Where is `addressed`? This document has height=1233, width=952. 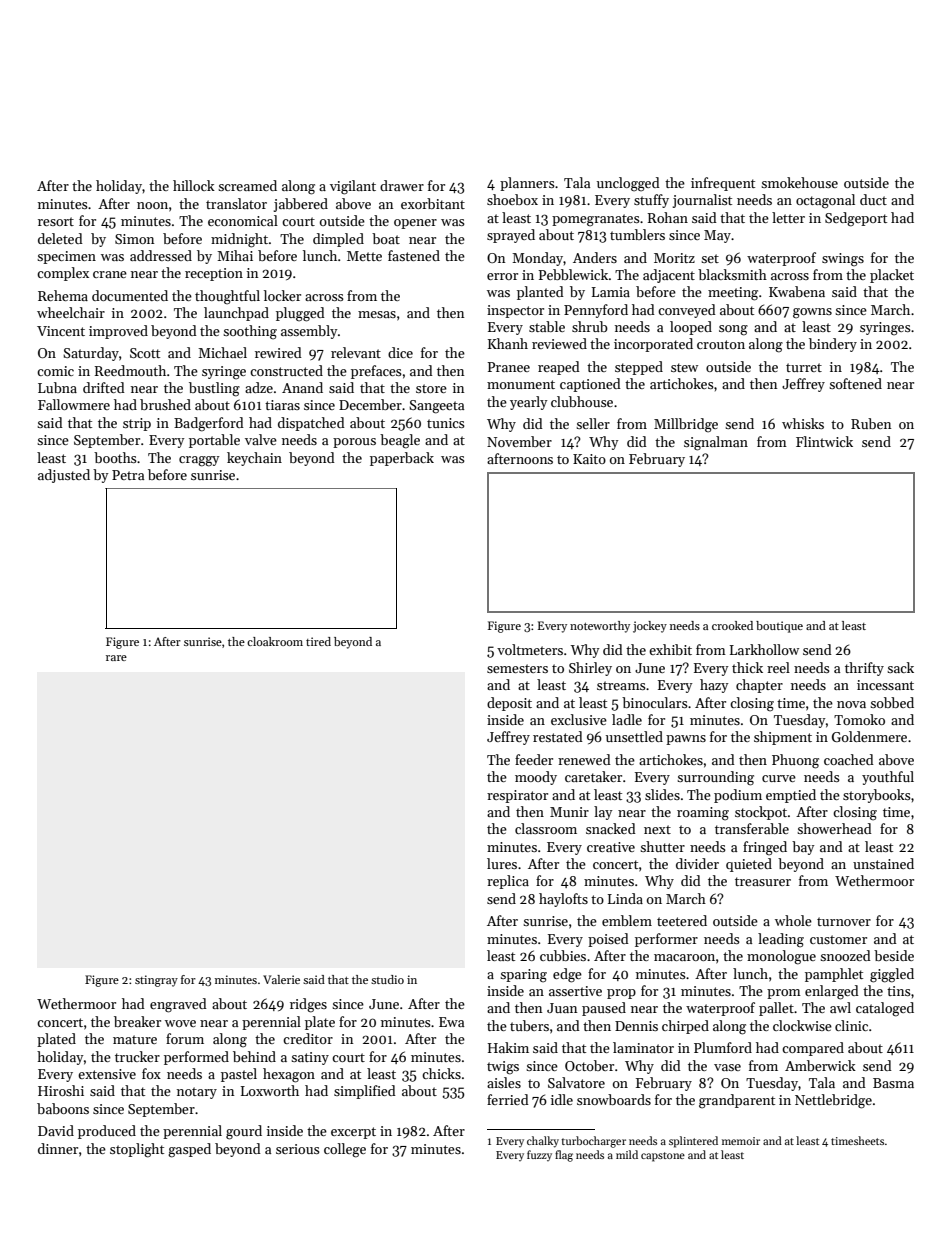
addressed is located at coordinates (161, 255).
